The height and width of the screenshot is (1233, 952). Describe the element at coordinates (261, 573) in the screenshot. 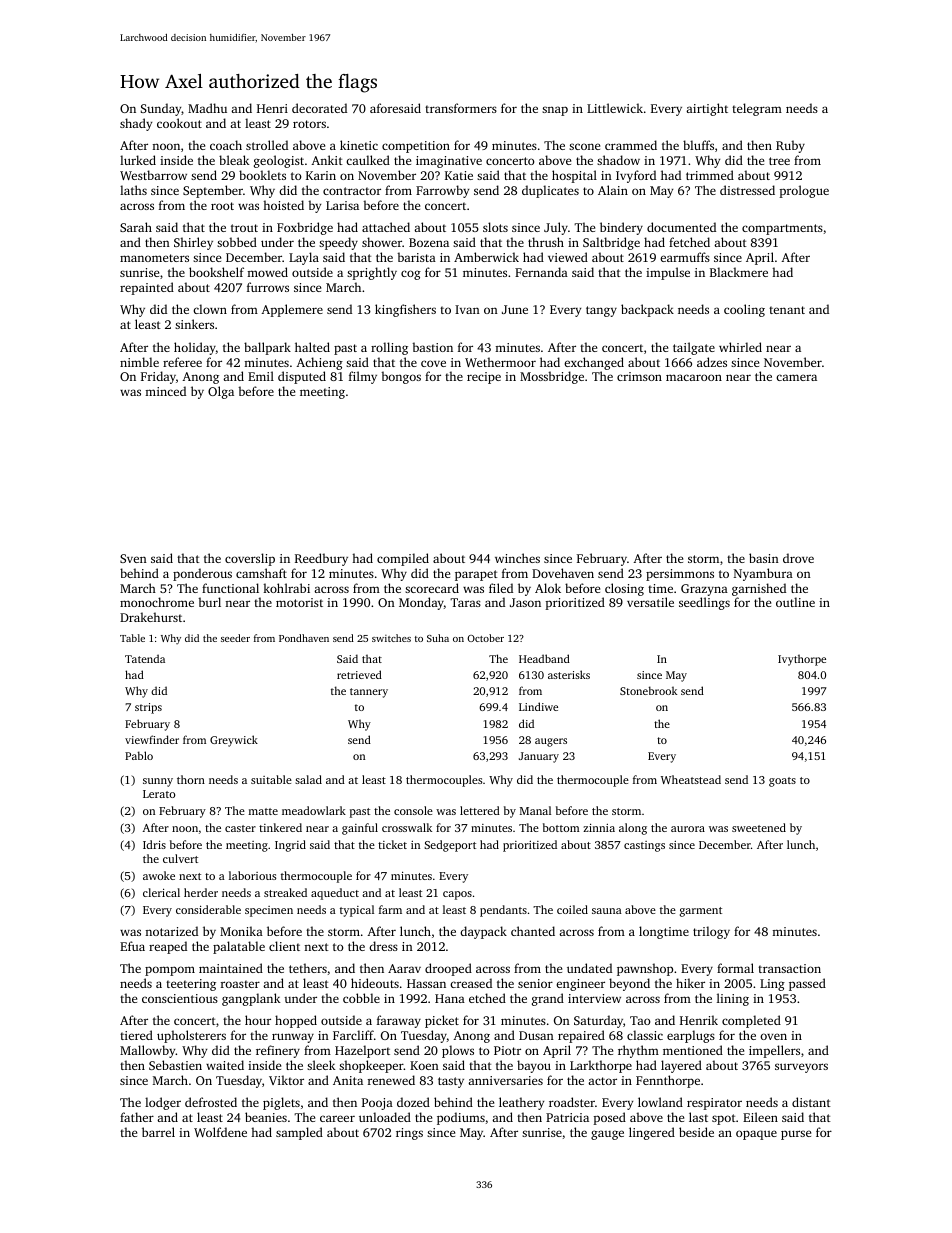

I see `camshaft` at that location.
